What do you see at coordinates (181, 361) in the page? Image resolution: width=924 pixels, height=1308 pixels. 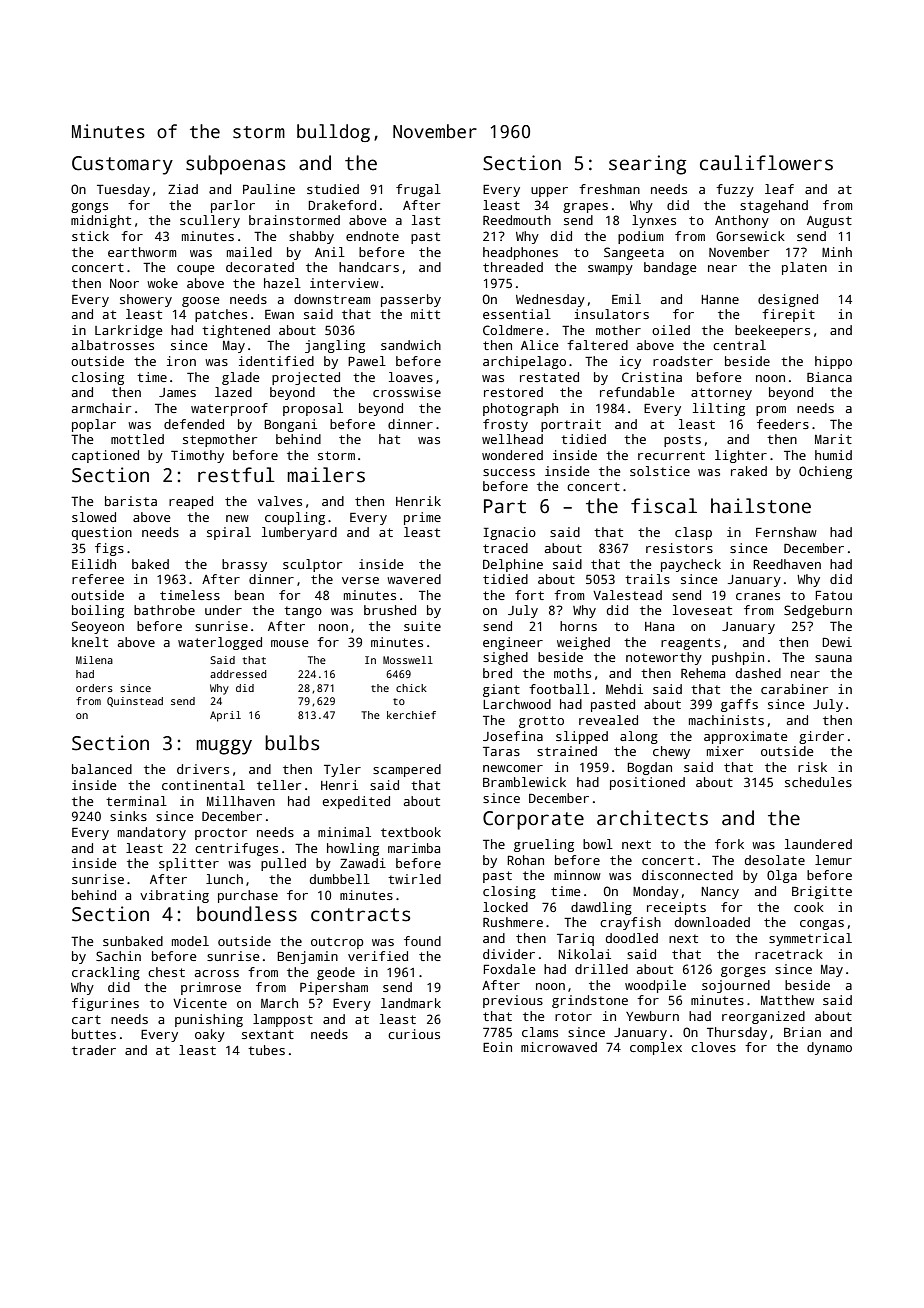 I see `iron` at bounding box center [181, 361].
